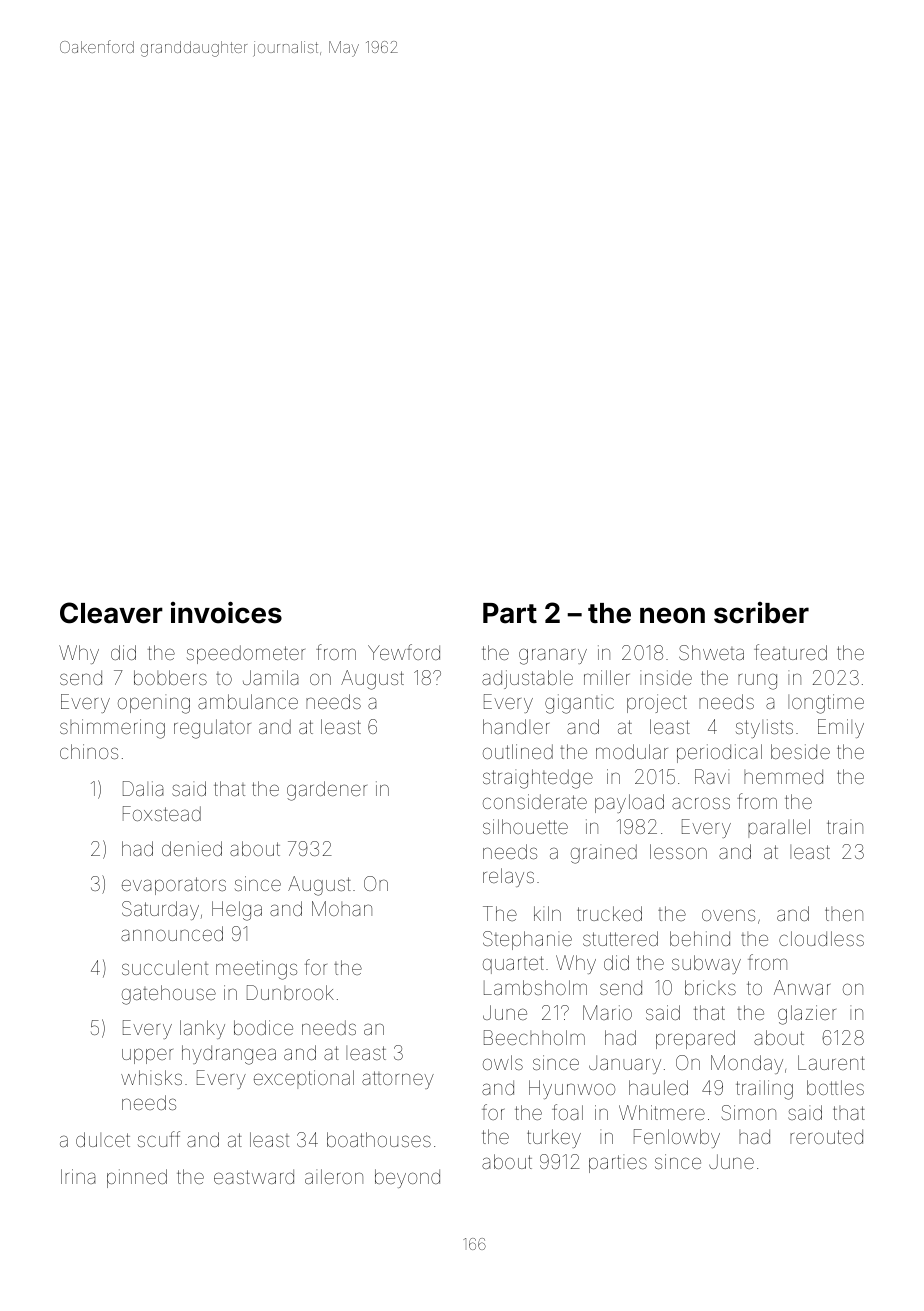  Describe the element at coordinates (169, 995) in the screenshot. I see `gatehouse` at that location.
